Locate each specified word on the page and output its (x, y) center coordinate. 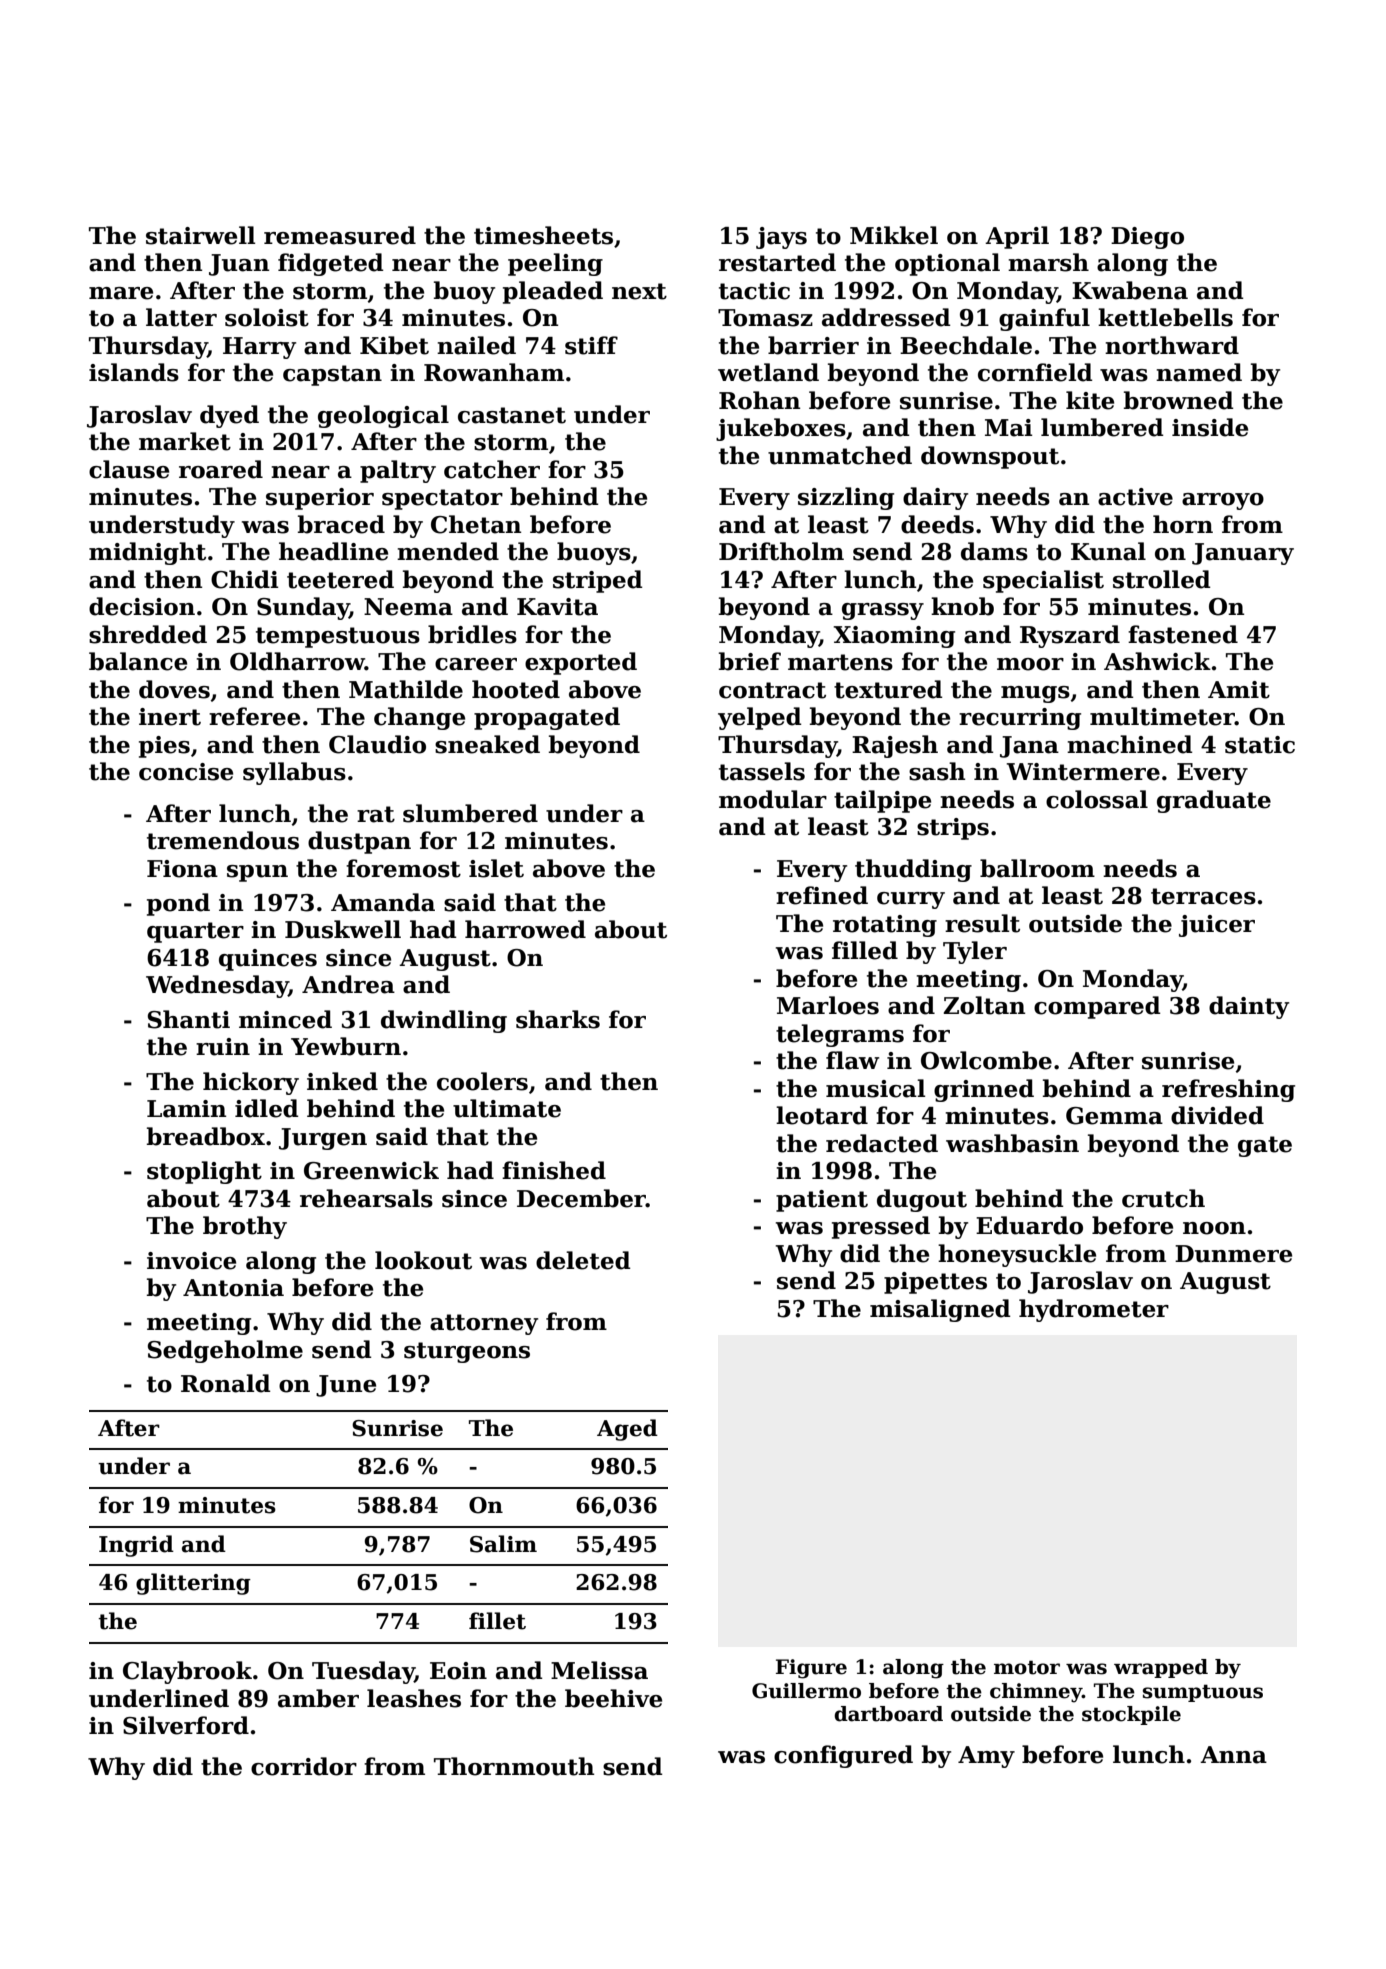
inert (170, 717)
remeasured (340, 235)
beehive (613, 1698)
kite (1090, 400)
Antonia (233, 1288)
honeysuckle (1017, 1255)
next (639, 291)
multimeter (1162, 716)
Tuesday (363, 1672)
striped (598, 581)
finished (554, 1170)
